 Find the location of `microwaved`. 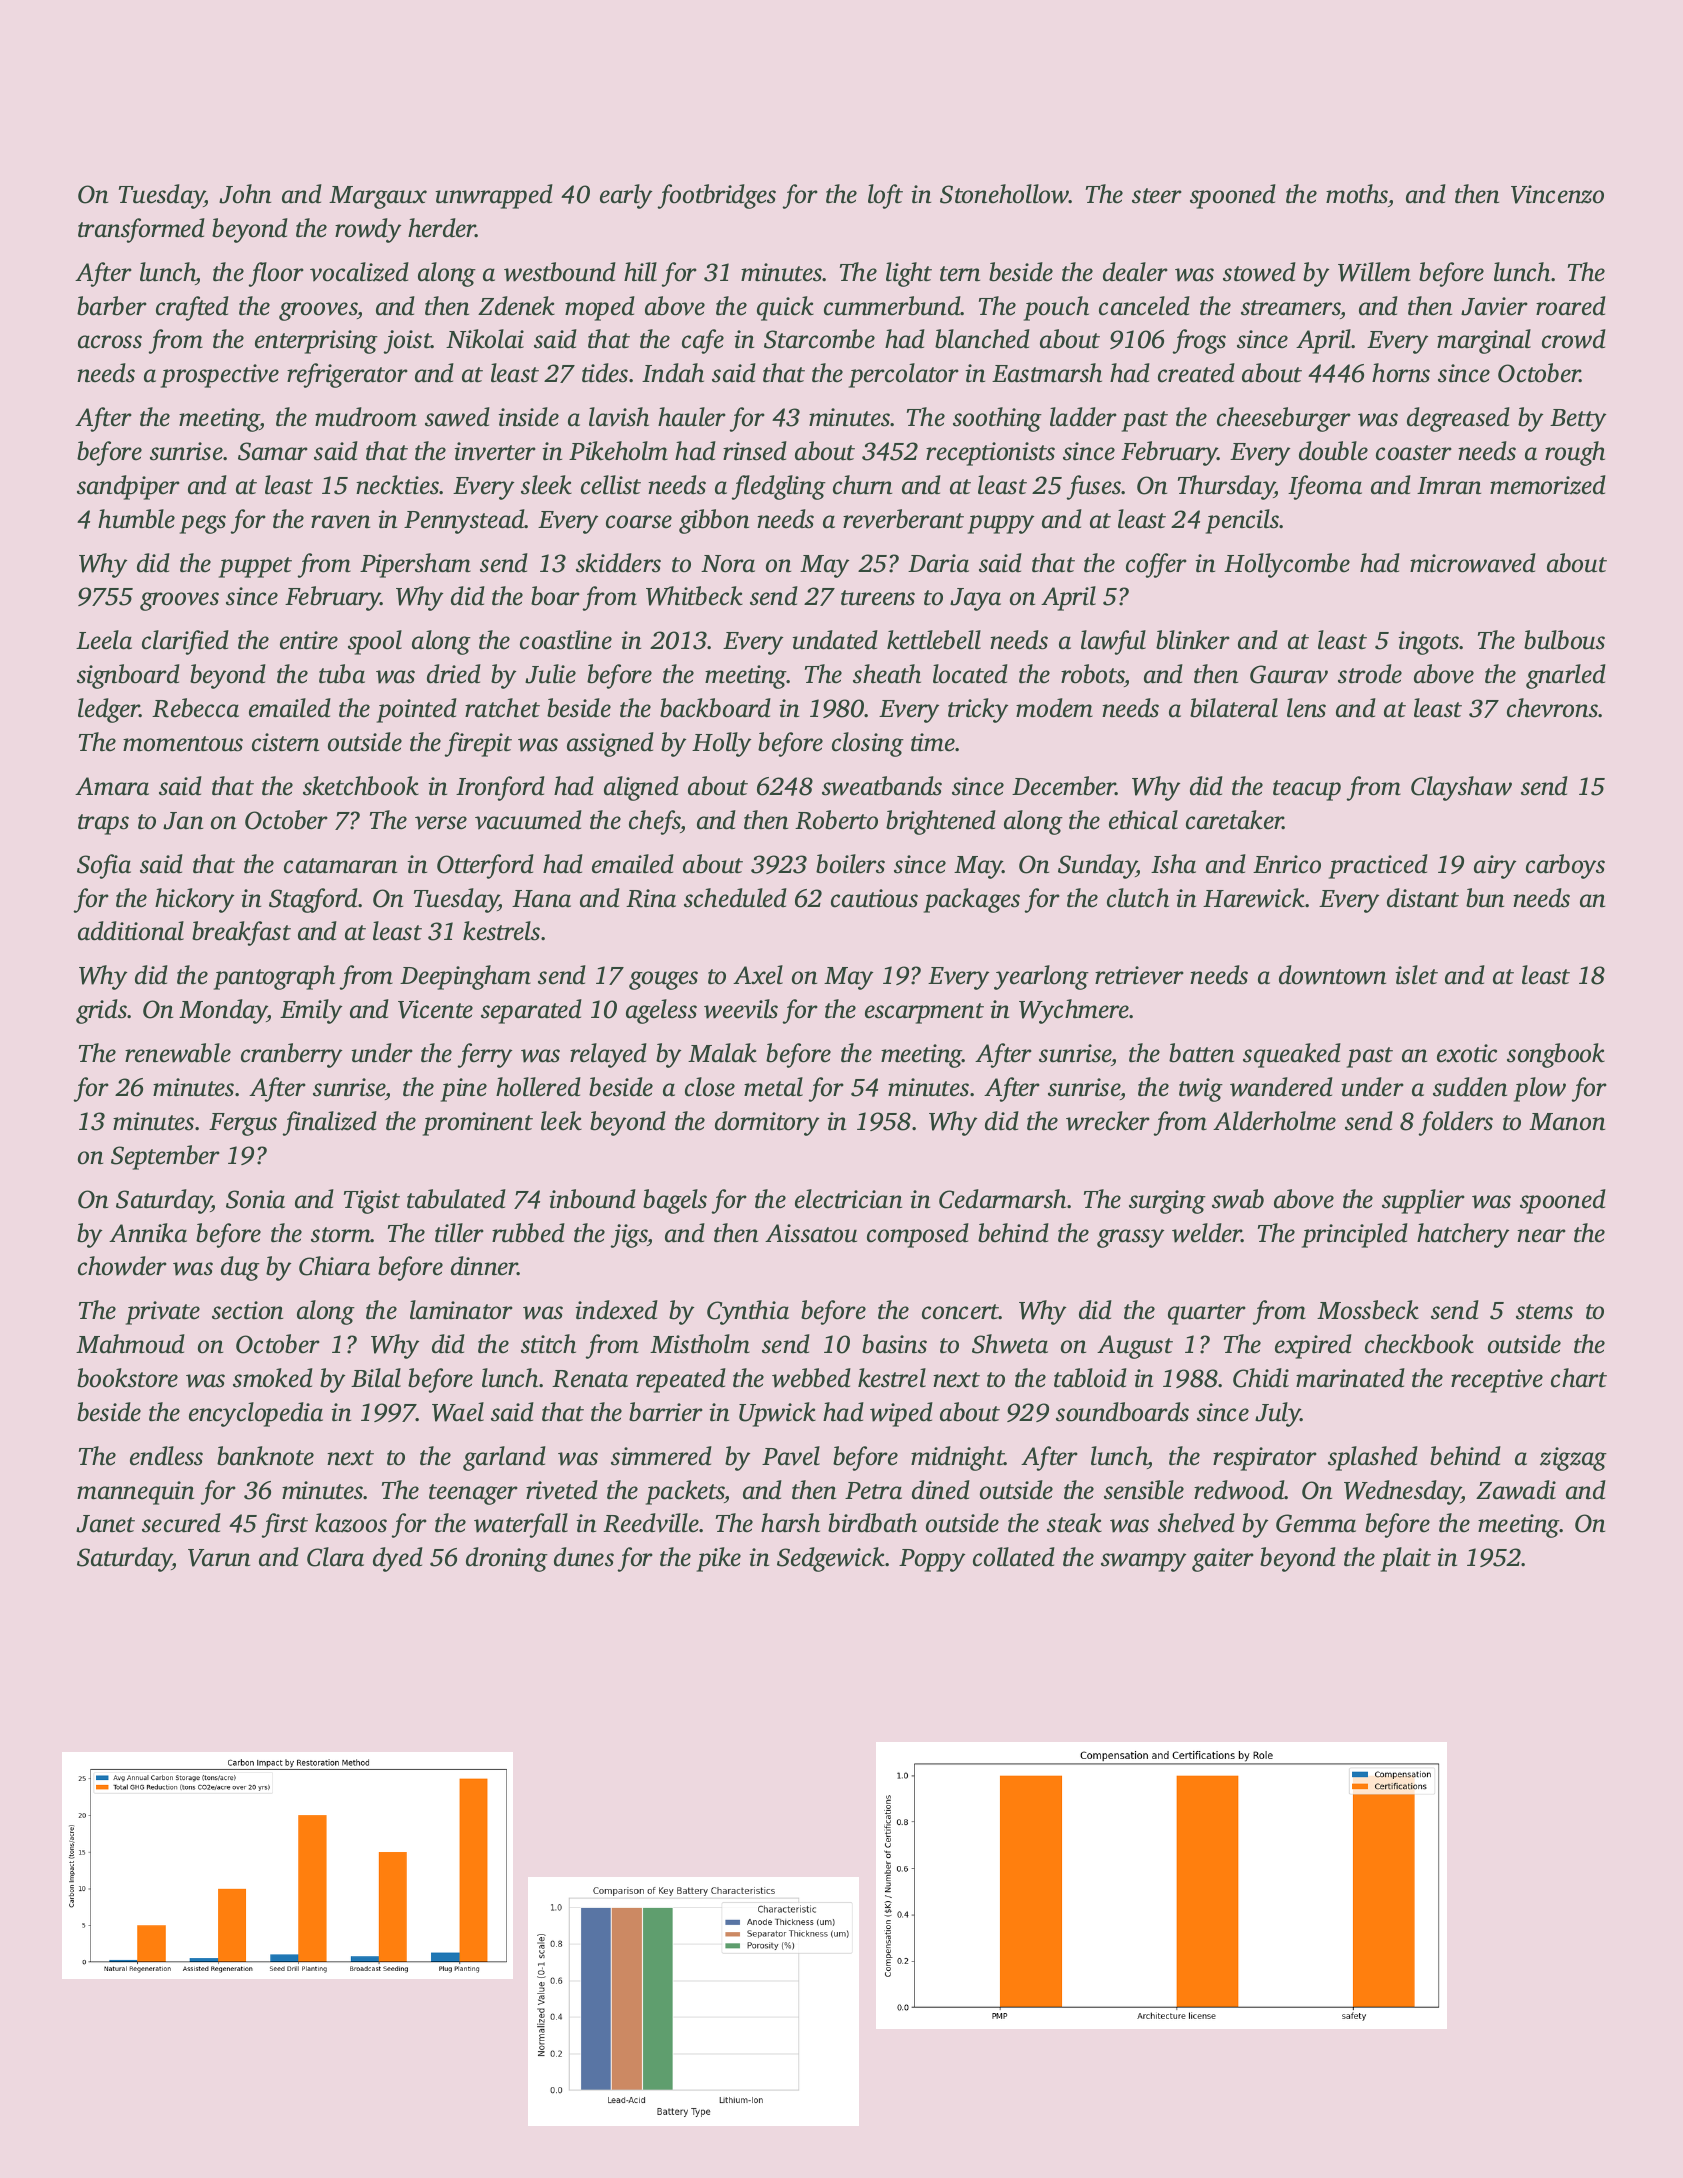

microwaved is located at coordinates (1473, 563).
